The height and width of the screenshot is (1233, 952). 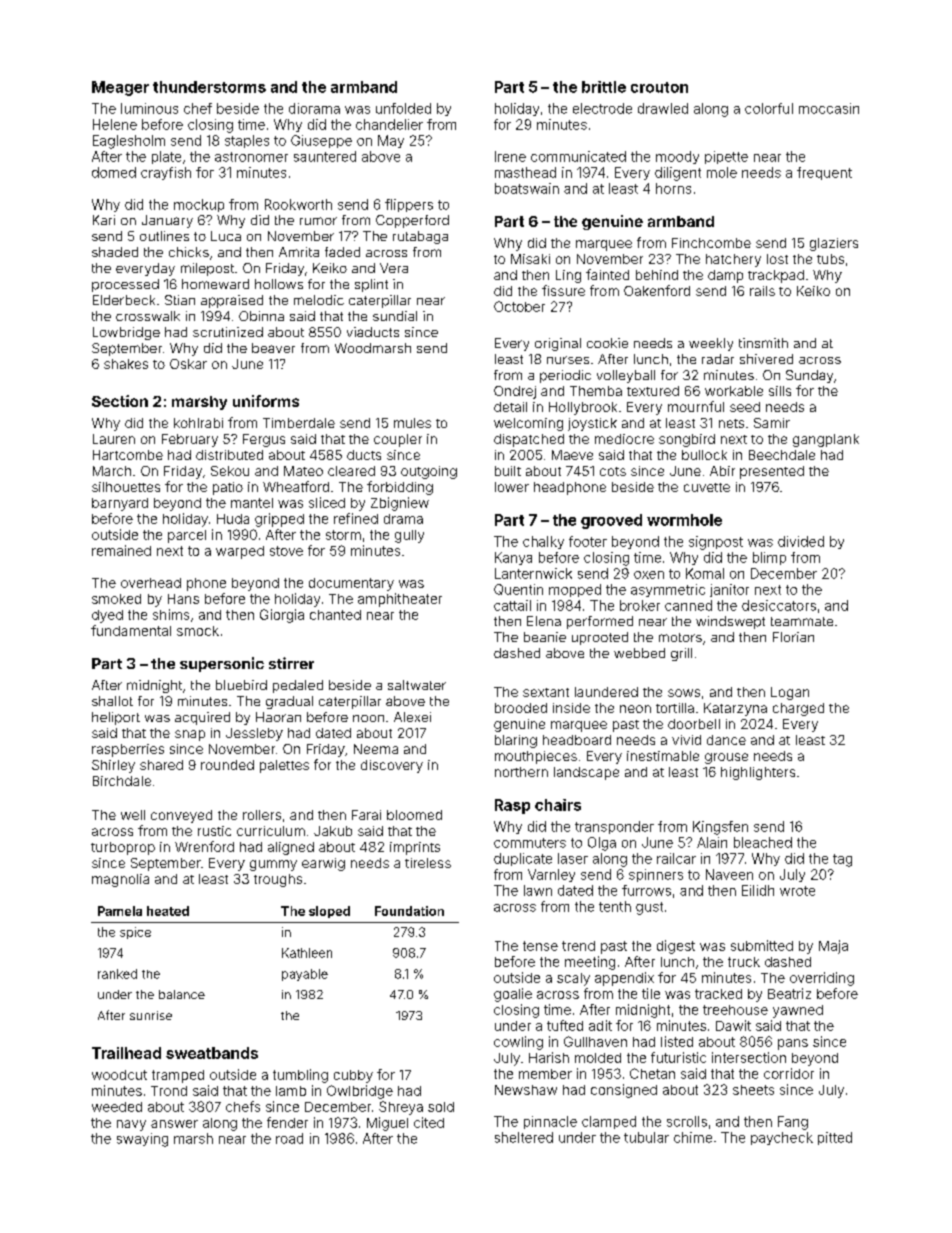 What do you see at coordinates (126, 1053) in the screenshot?
I see `Trailhead` at bounding box center [126, 1053].
